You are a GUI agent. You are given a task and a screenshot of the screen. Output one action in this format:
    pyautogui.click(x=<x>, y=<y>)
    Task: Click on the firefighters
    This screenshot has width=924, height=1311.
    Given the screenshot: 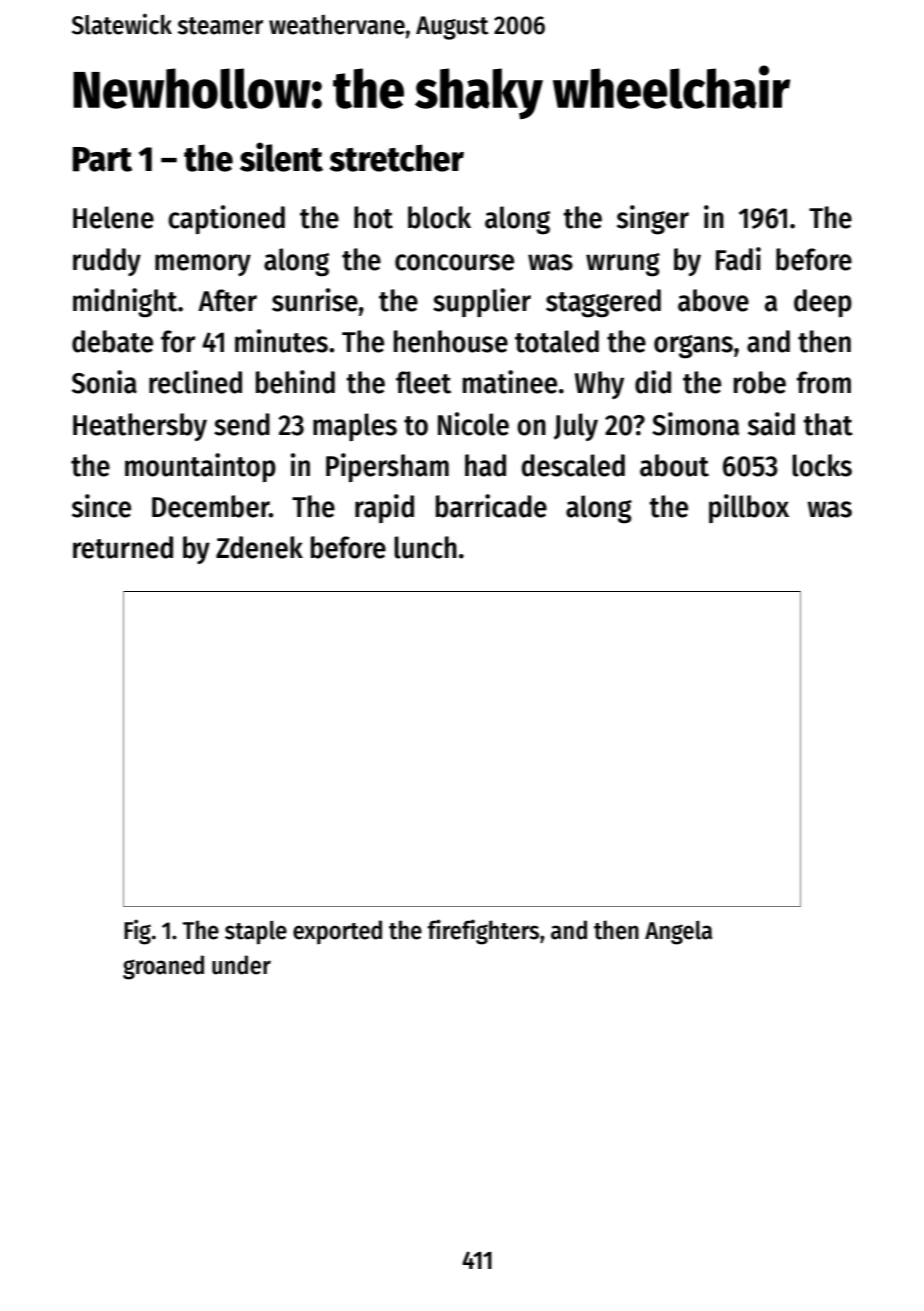 What is the action you would take?
    pyautogui.click(x=483, y=932)
